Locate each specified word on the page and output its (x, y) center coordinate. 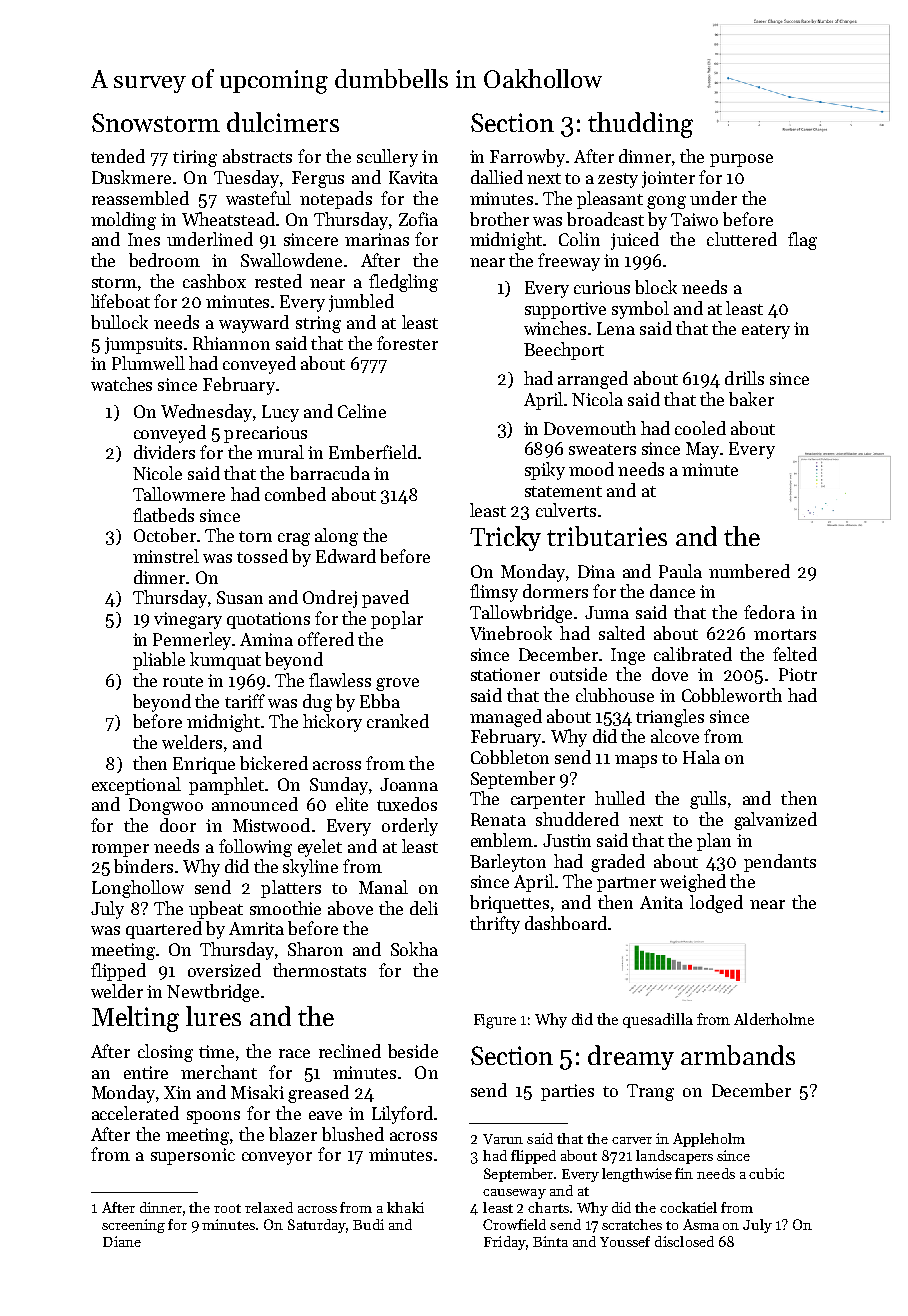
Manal (383, 887)
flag (802, 241)
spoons (213, 1117)
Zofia (418, 219)
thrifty (495, 925)
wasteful (258, 198)
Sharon (315, 949)
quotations (268, 620)
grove (397, 684)
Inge (628, 656)
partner (626, 884)
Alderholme (774, 1019)
